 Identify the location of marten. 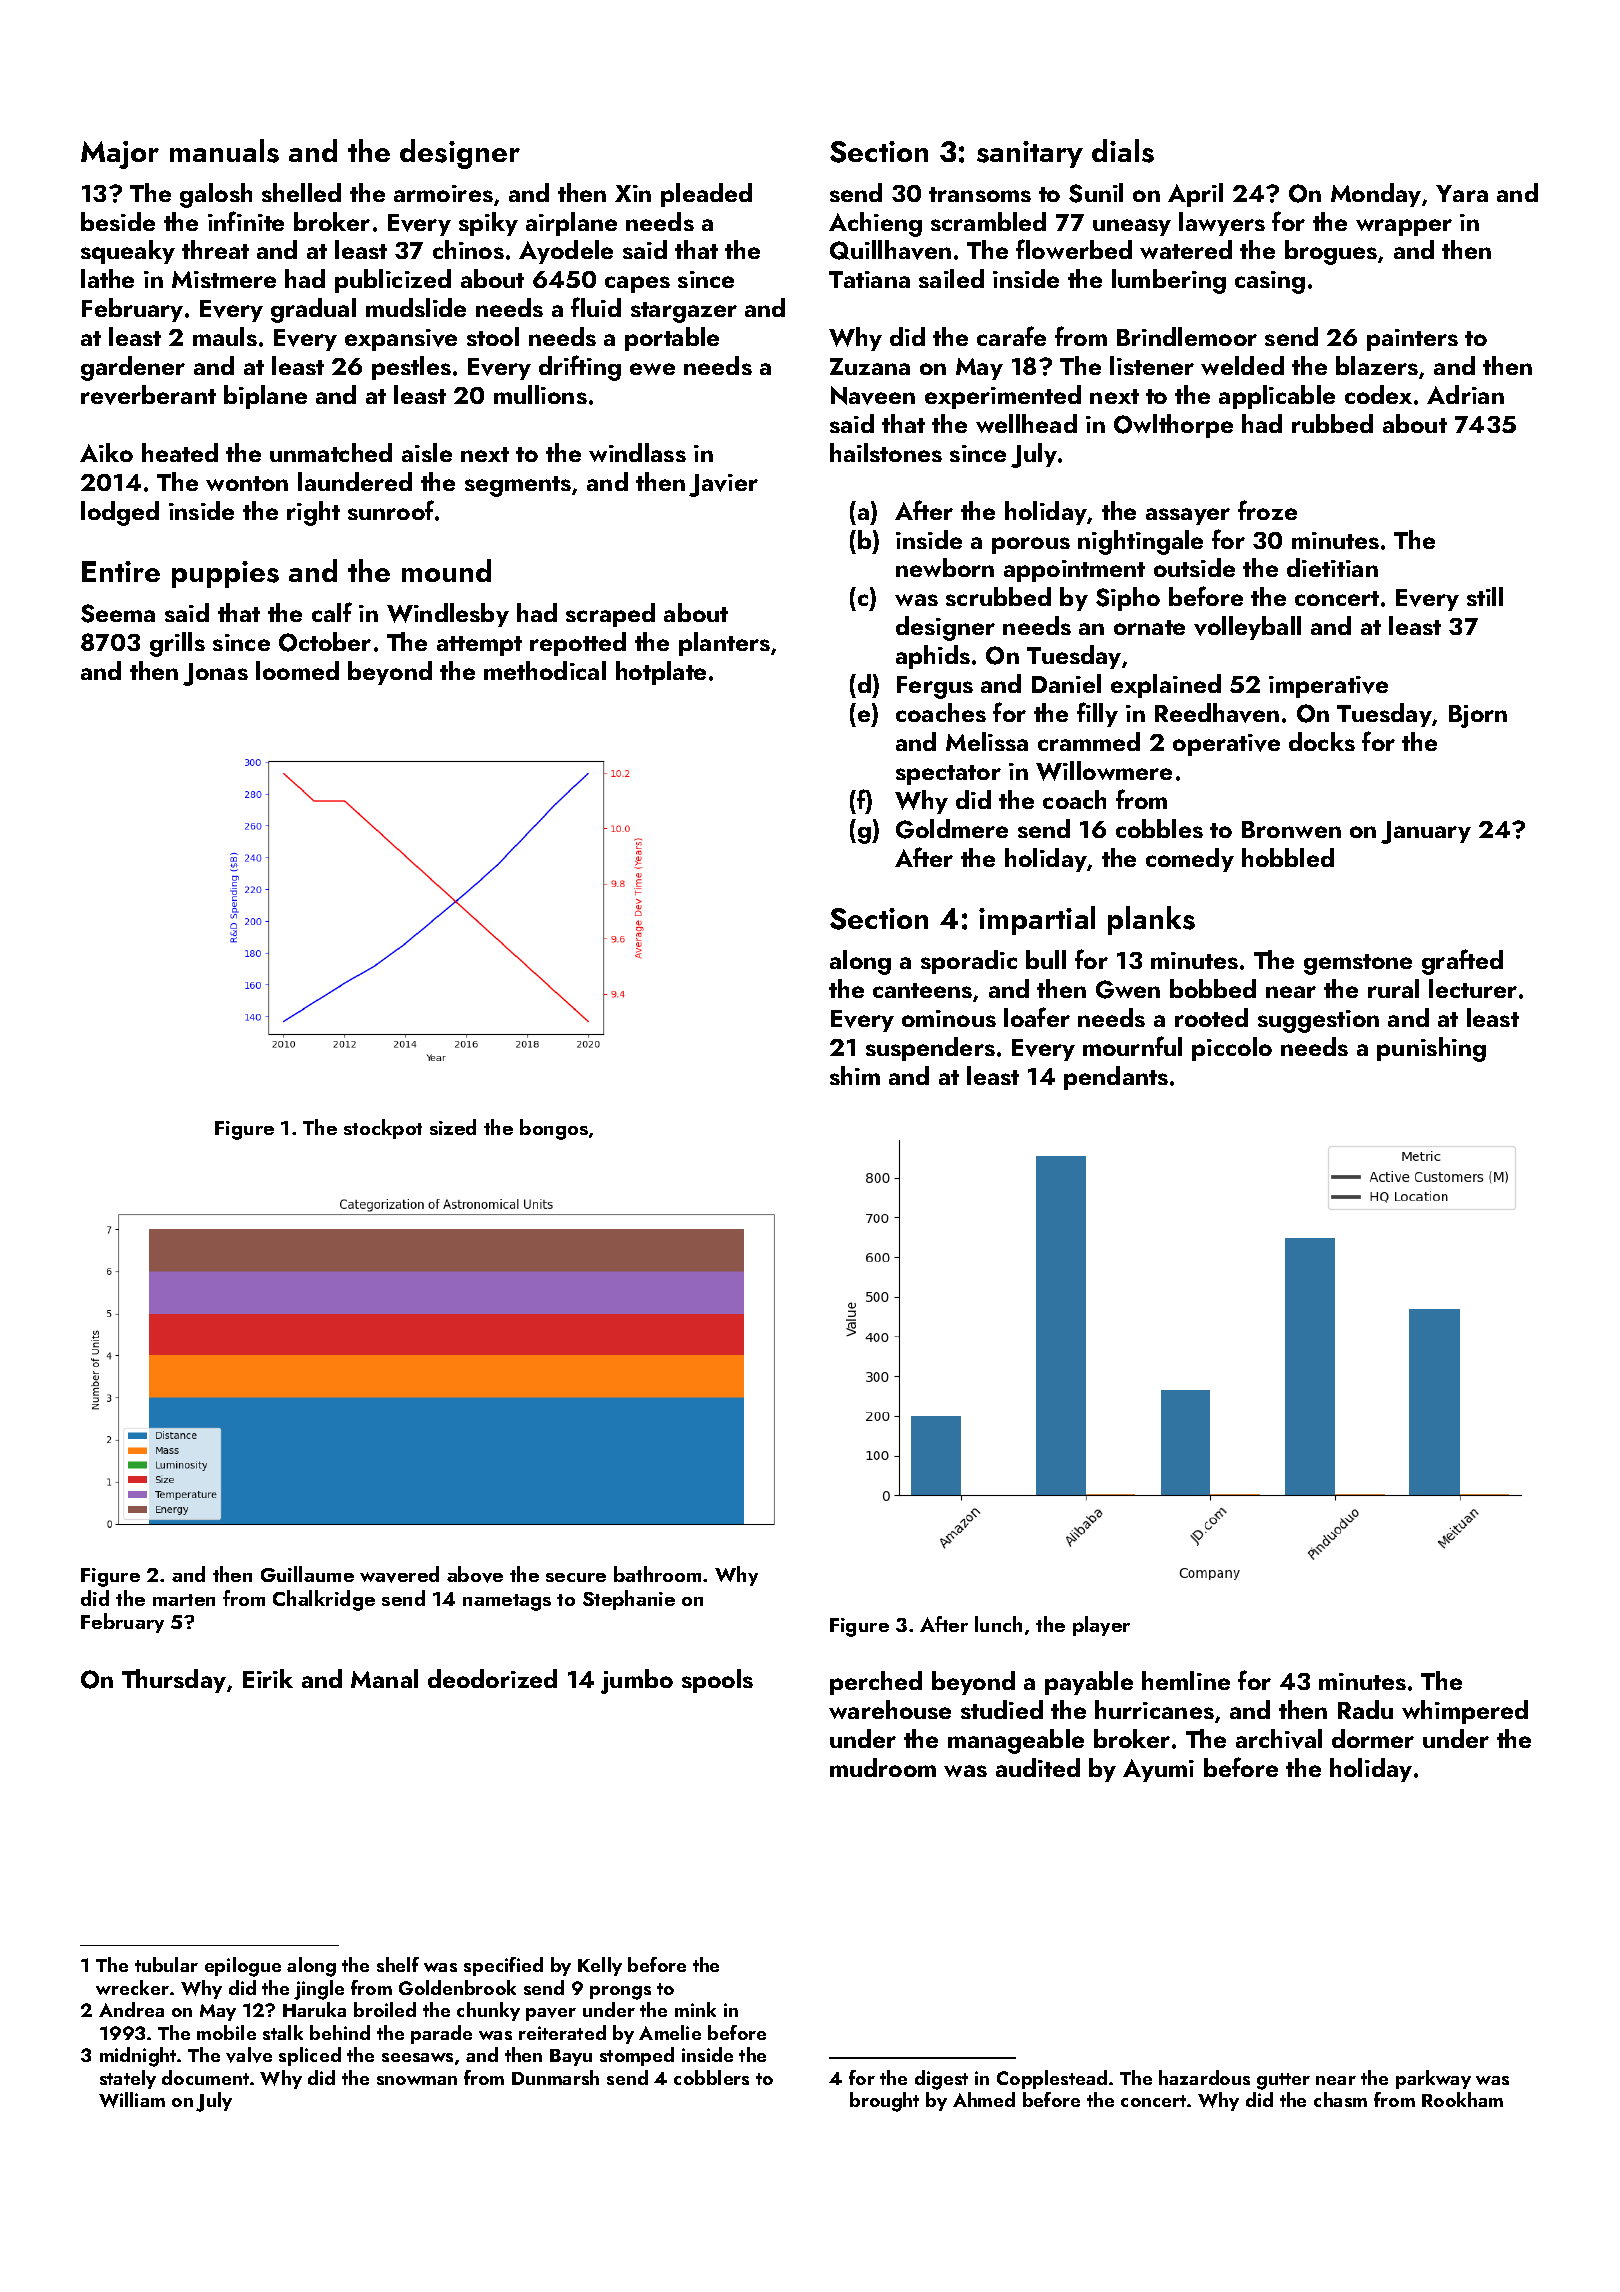
(184, 1600).
